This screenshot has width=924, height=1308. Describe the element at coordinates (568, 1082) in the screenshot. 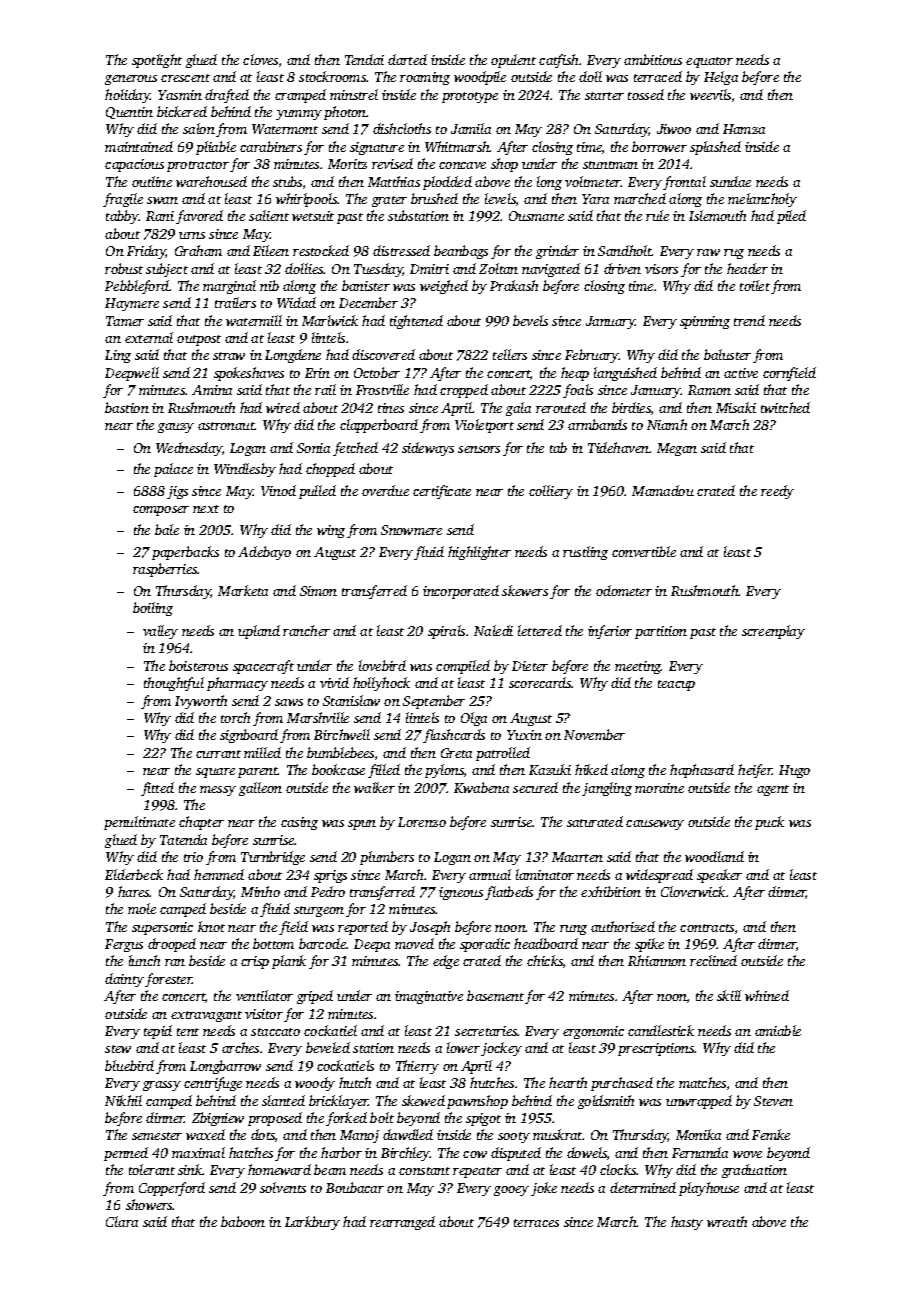

I see `hearth` at that location.
